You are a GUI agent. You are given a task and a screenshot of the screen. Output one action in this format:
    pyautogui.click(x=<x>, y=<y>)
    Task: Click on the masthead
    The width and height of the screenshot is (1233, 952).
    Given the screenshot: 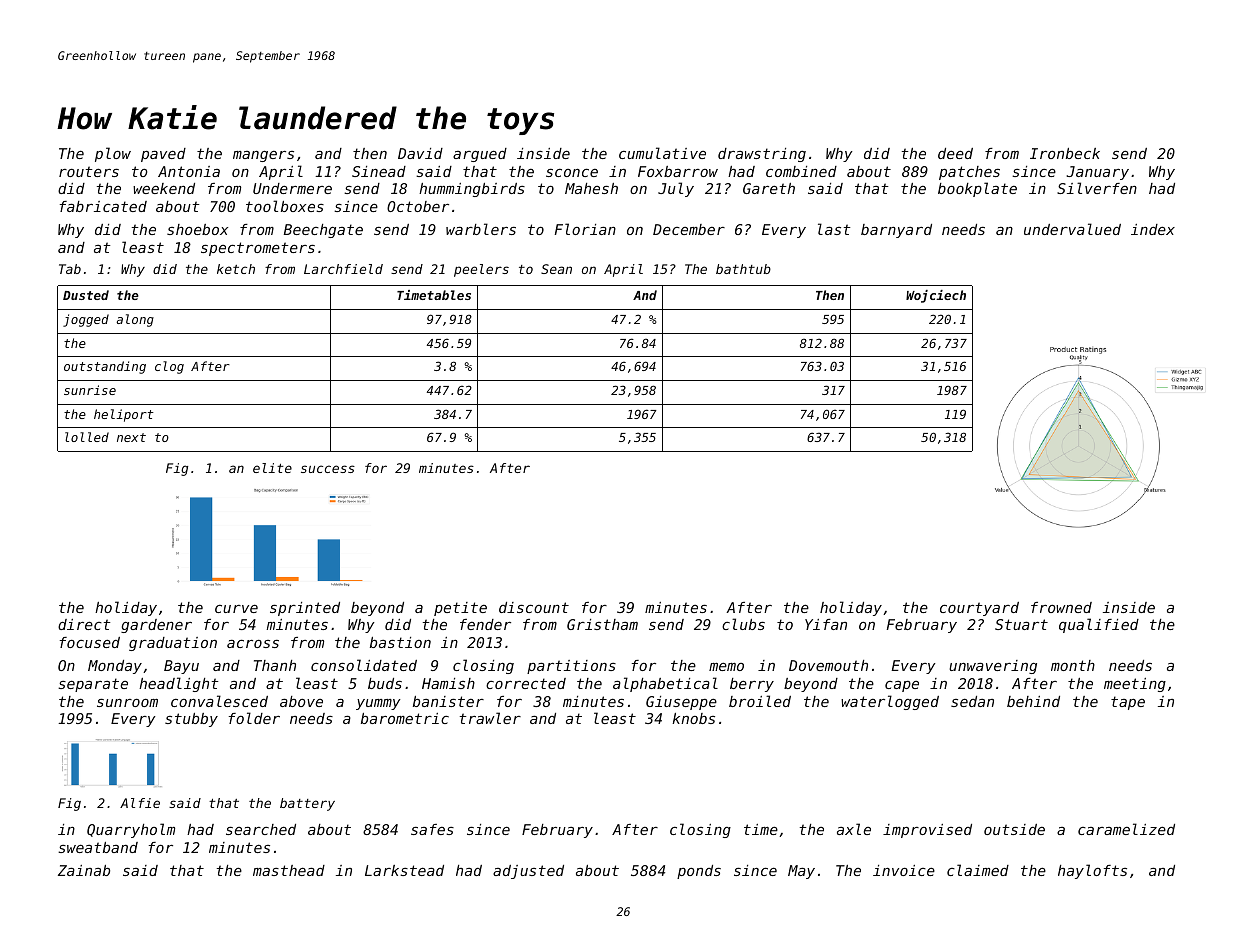 What is the action you would take?
    pyautogui.click(x=289, y=870)
